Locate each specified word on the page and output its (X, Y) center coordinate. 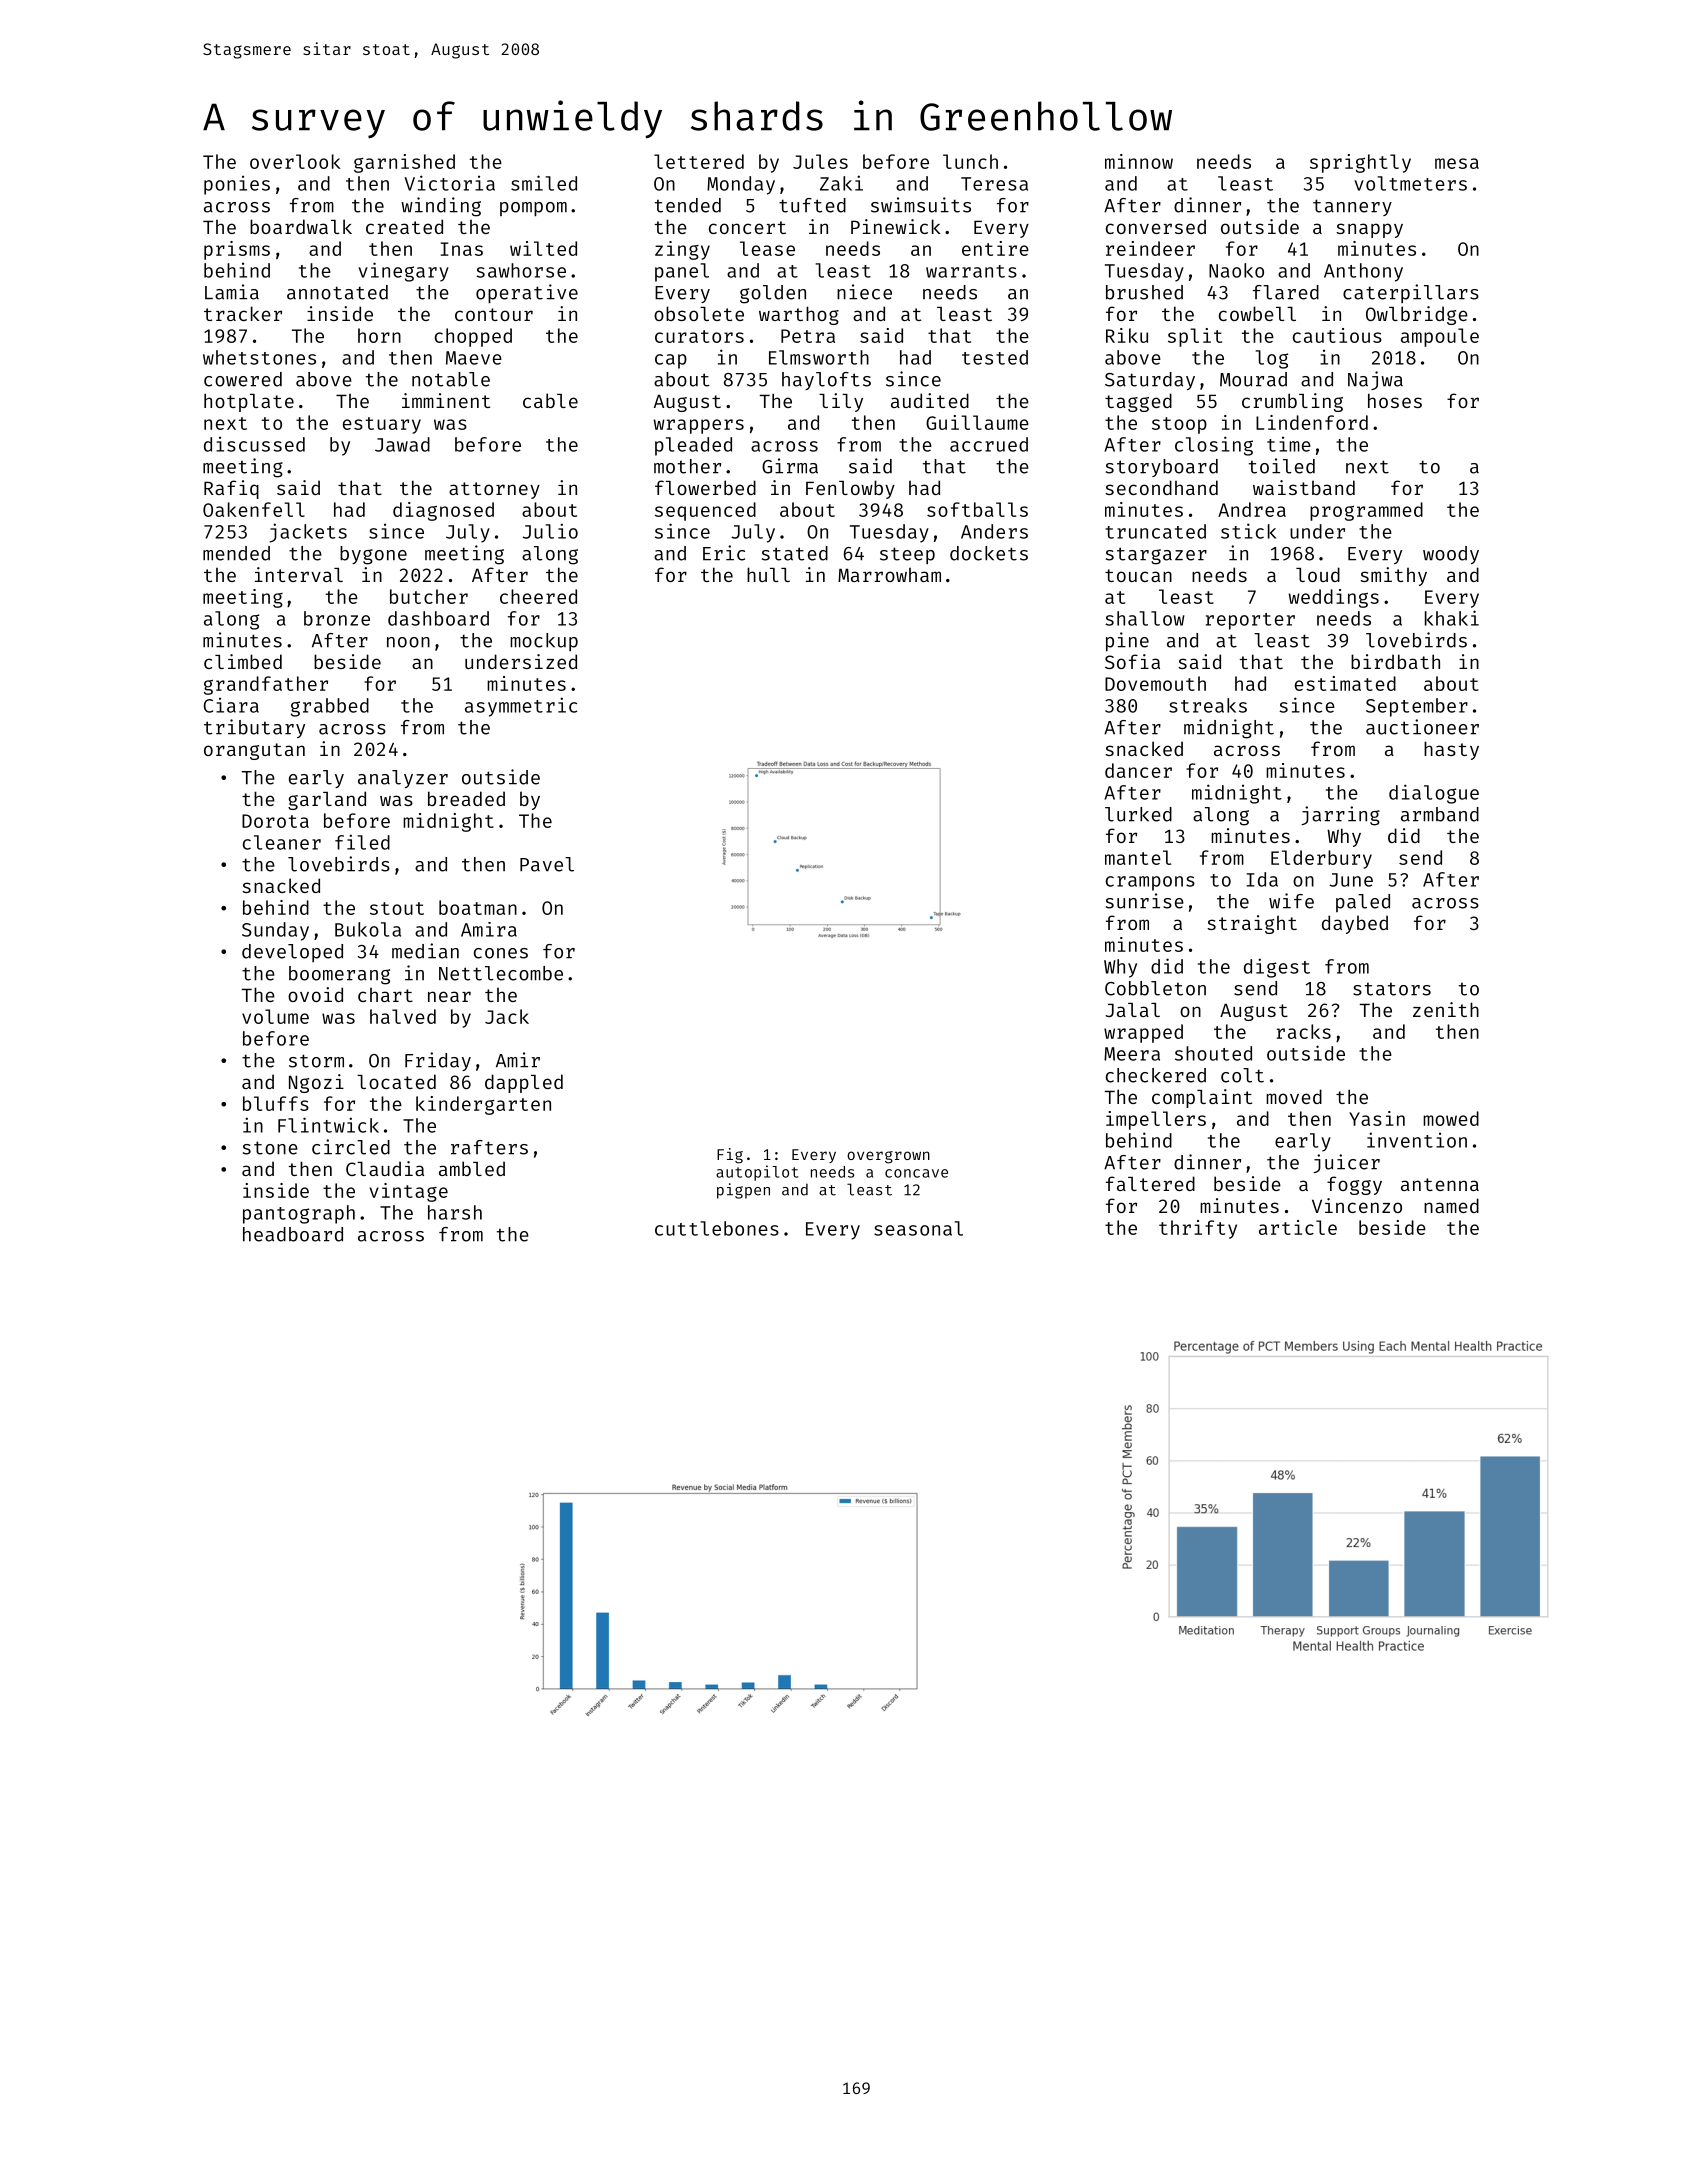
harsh (455, 1212)
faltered (1150, 1183)
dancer (1138, 770)
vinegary (403, 272)
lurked (1138, 814)
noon (408, 642)
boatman (478, 907)
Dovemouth (1155, 683)
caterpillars (1411, 293)
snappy (1369, 230)
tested (995, 357)
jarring (1340, 816)
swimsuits (921, 205)
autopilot (757, 1173)
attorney (494, 490)
